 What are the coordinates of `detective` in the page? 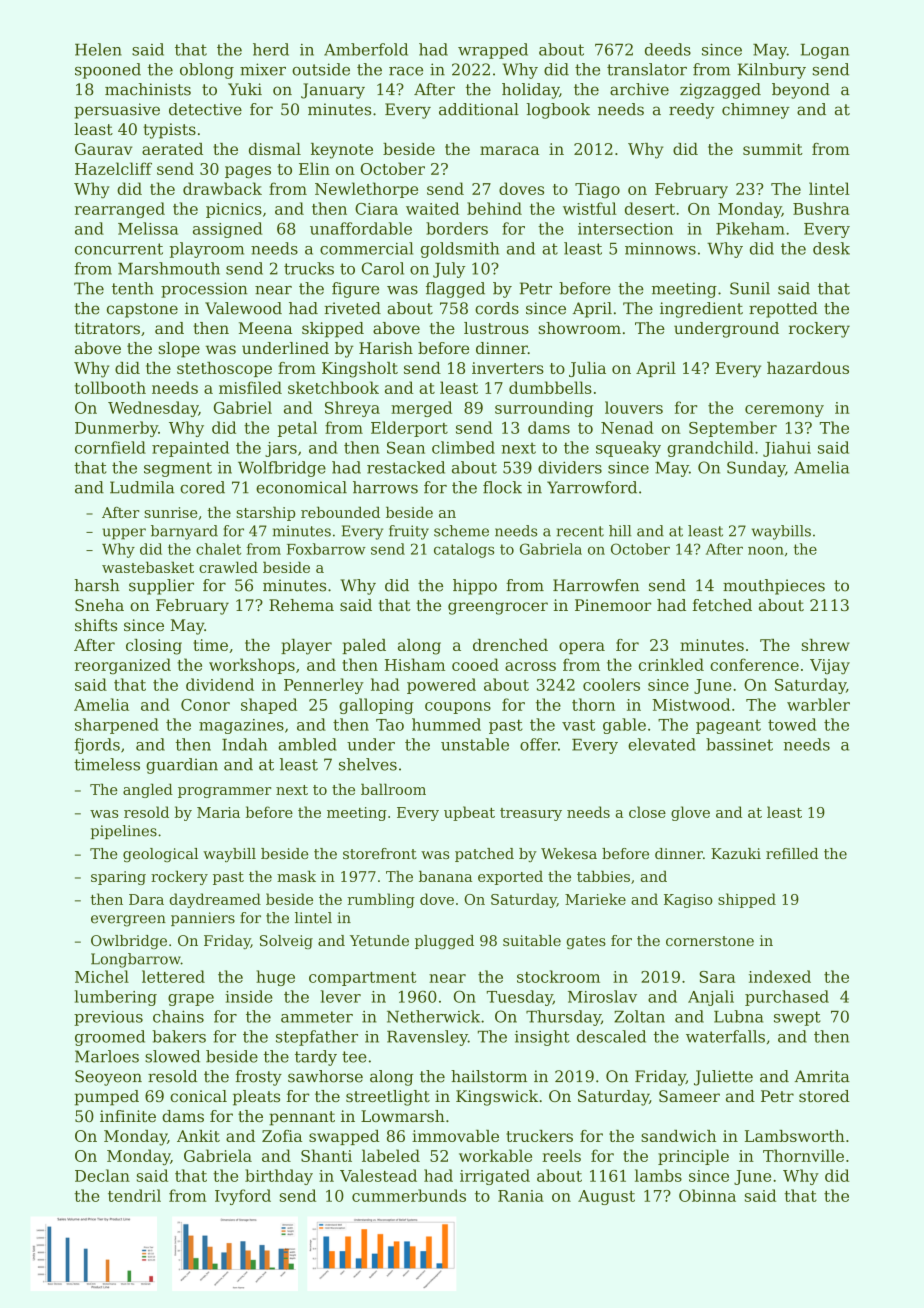 It's located at (205, 109).
